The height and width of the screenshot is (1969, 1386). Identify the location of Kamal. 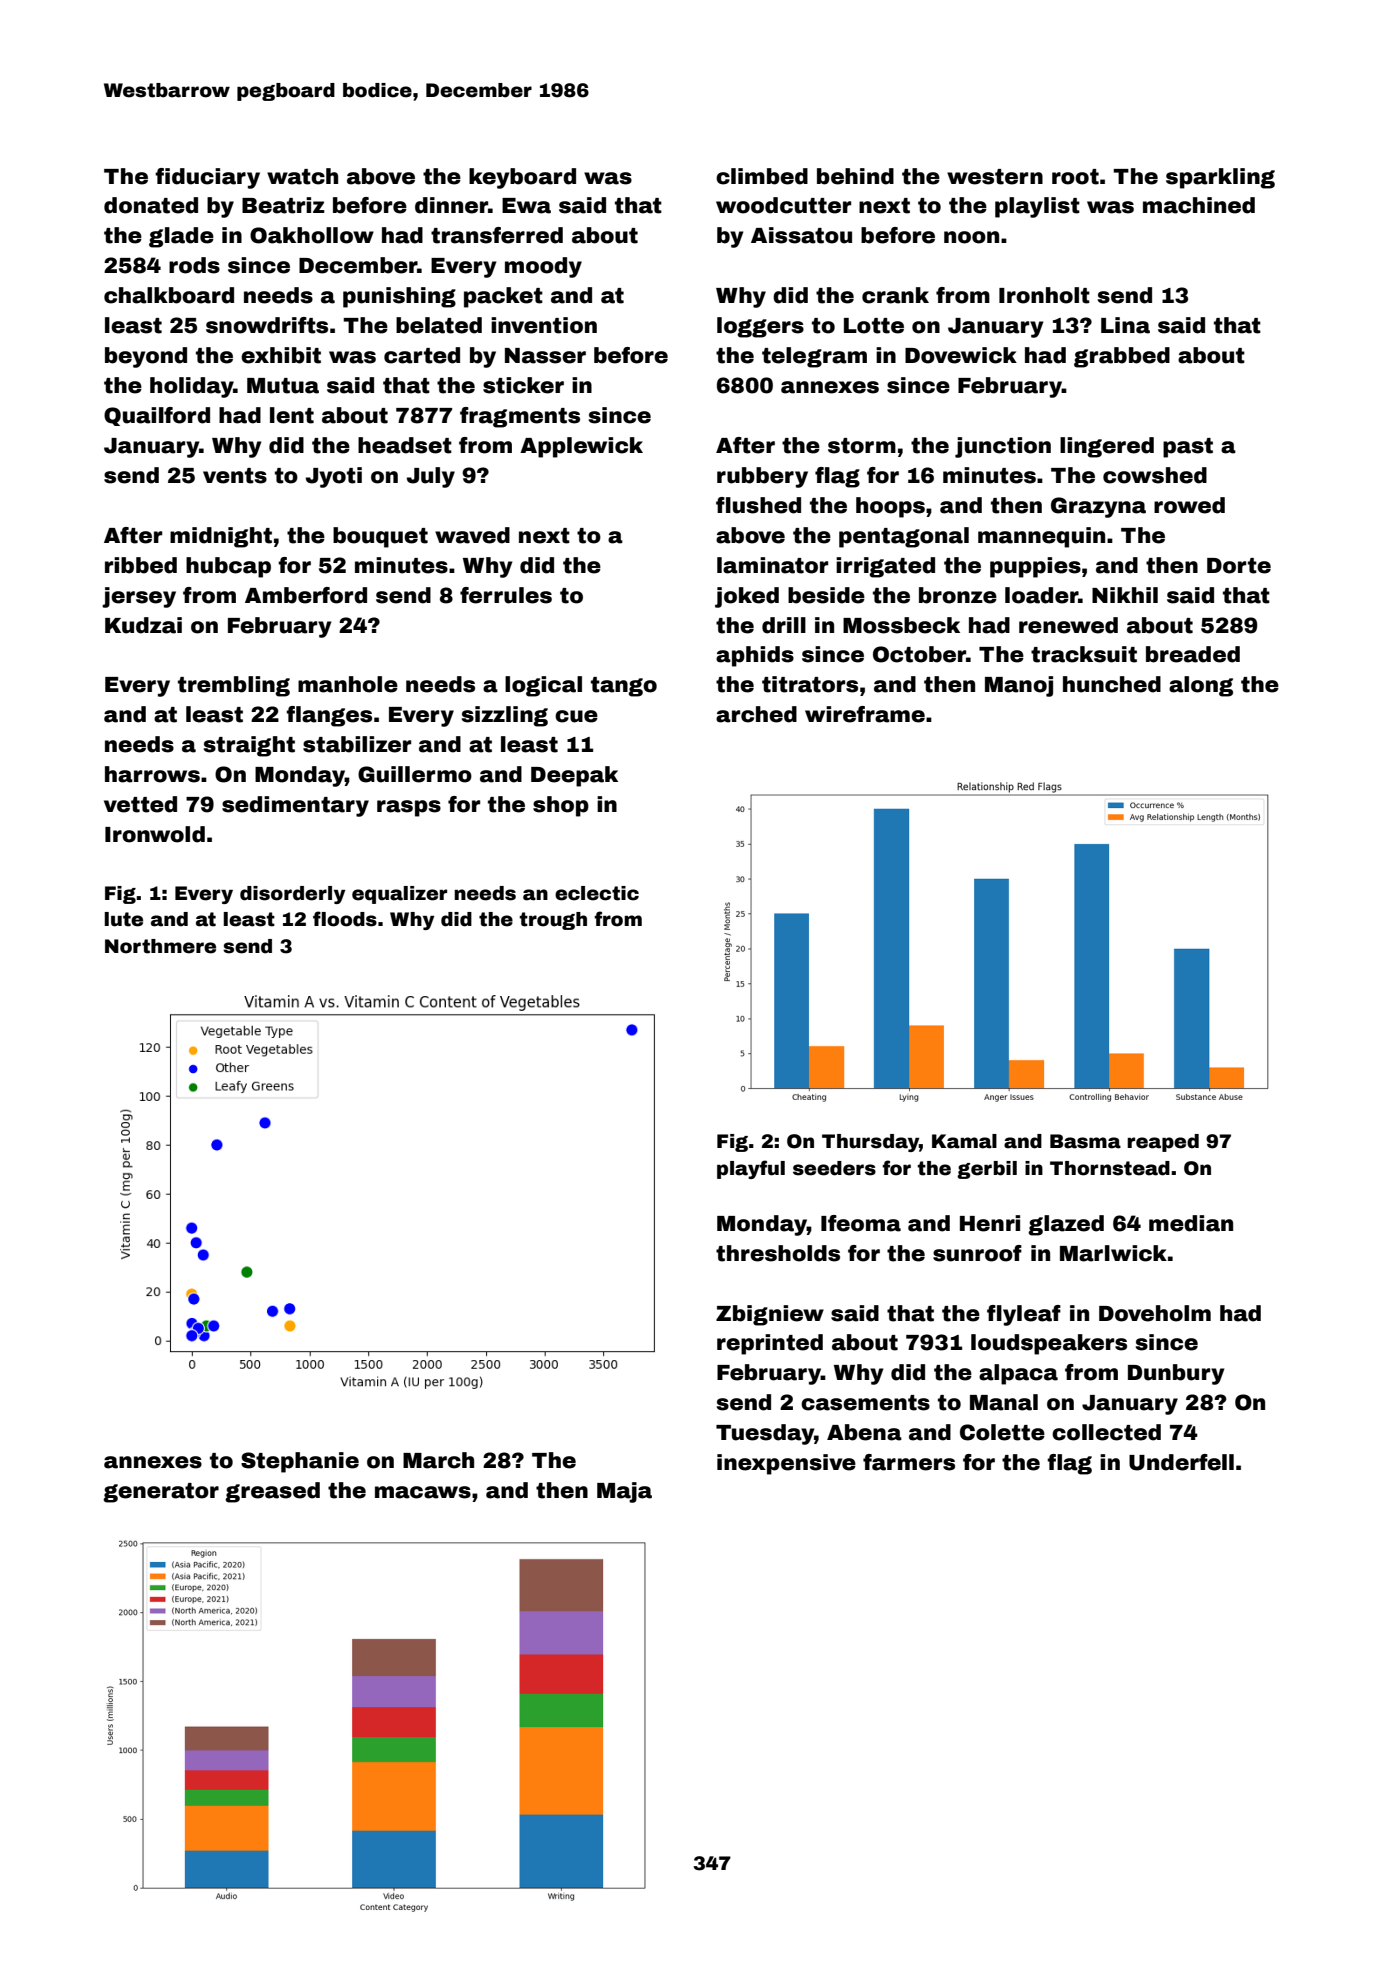
(964, 1141).
